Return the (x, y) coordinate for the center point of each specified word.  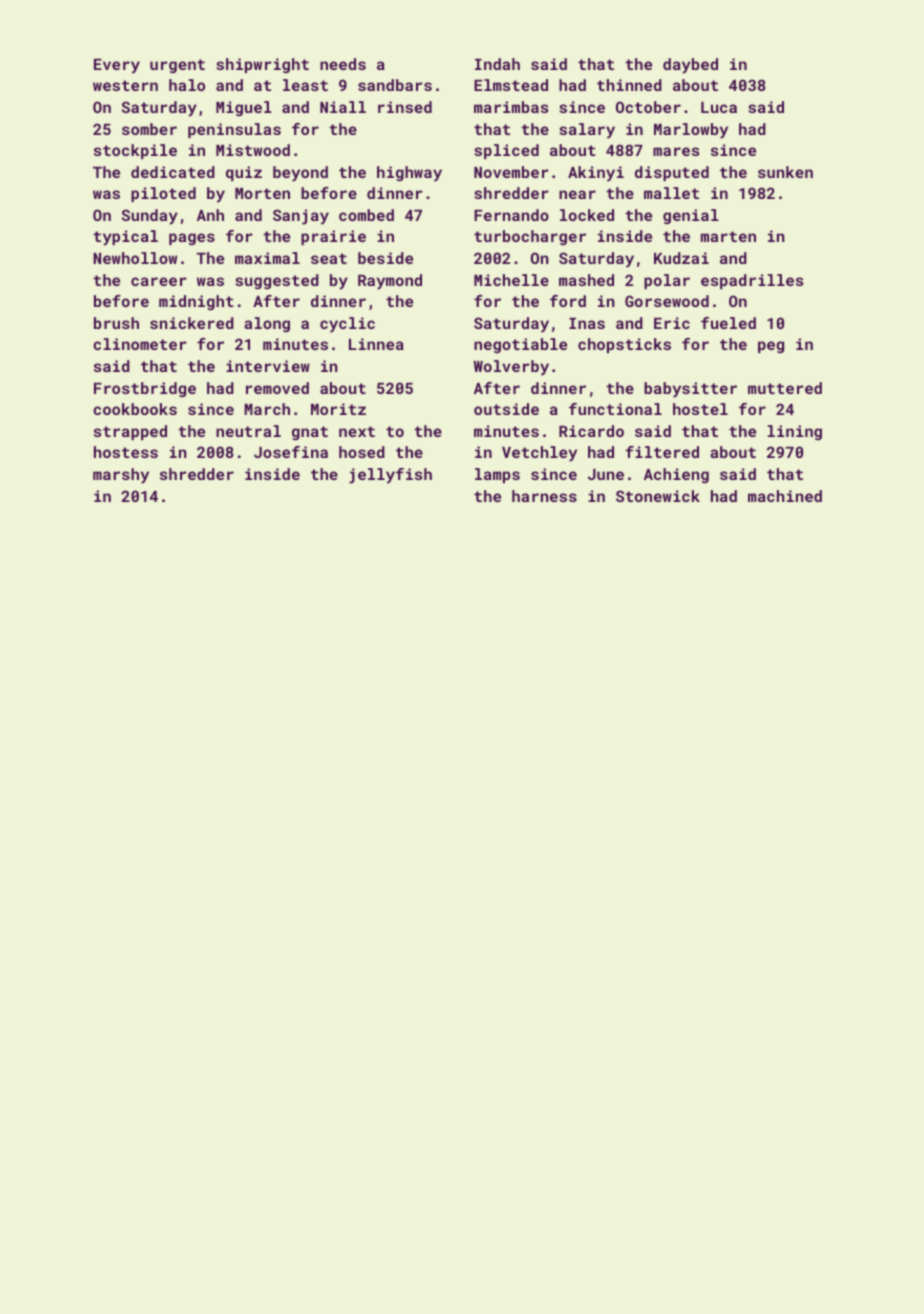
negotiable (520, 345)
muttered (785, 388)
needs (343, 64)
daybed (690, 66)
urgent (177, 66)
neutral (248, 431)
